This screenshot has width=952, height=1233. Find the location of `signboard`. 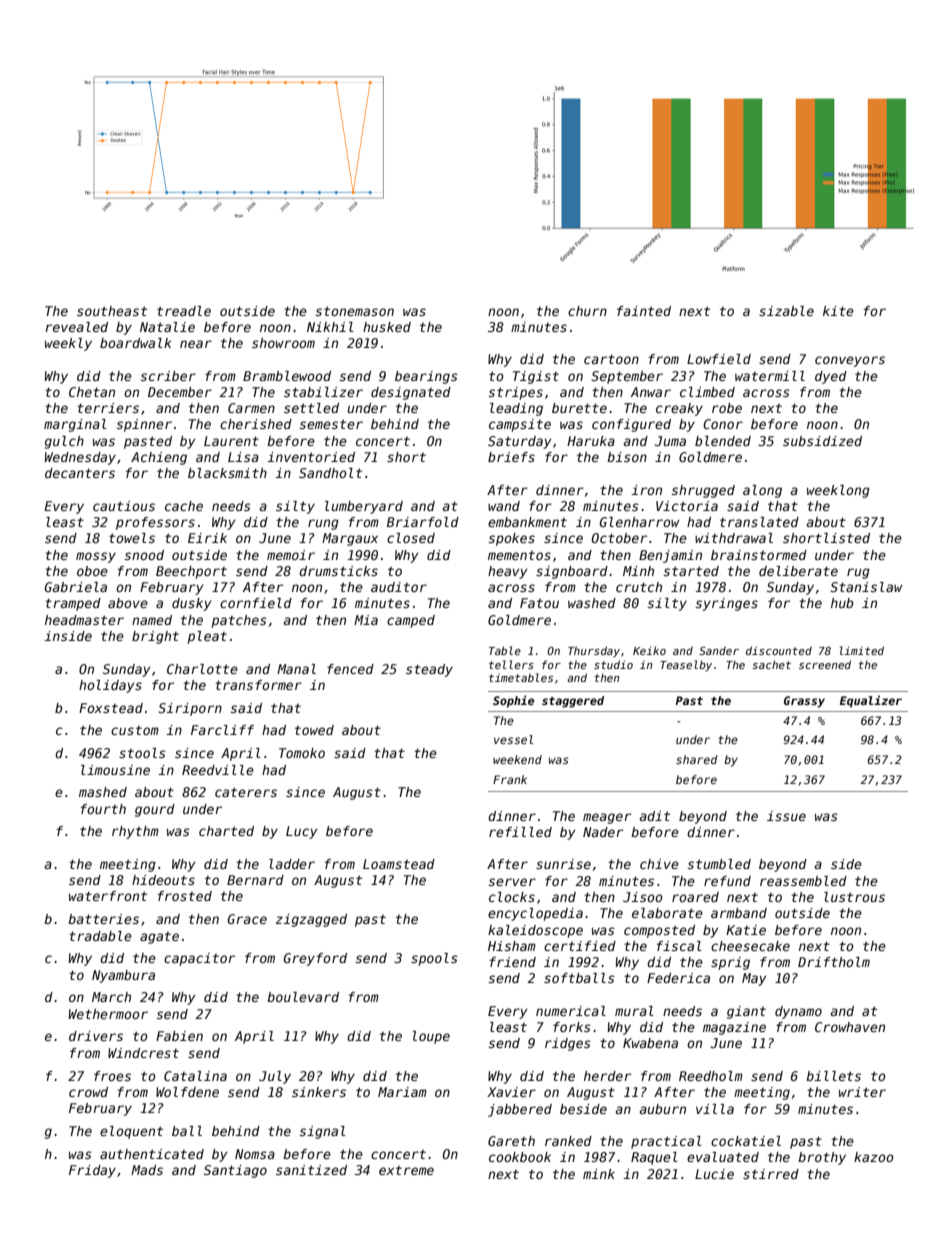

signboard is located at coordinates (572, 572).
